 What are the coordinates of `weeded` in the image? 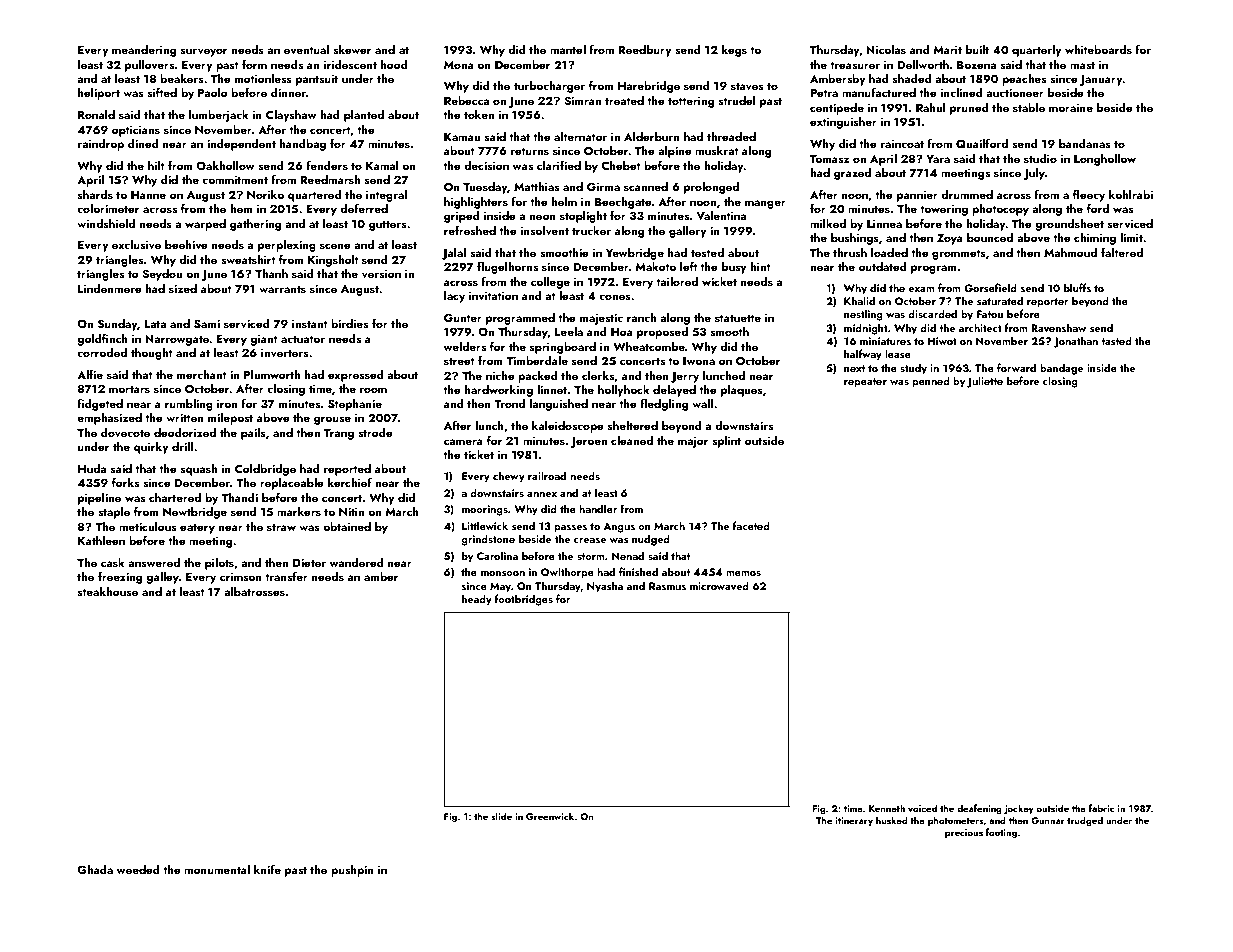 It's located at (138, 869).
